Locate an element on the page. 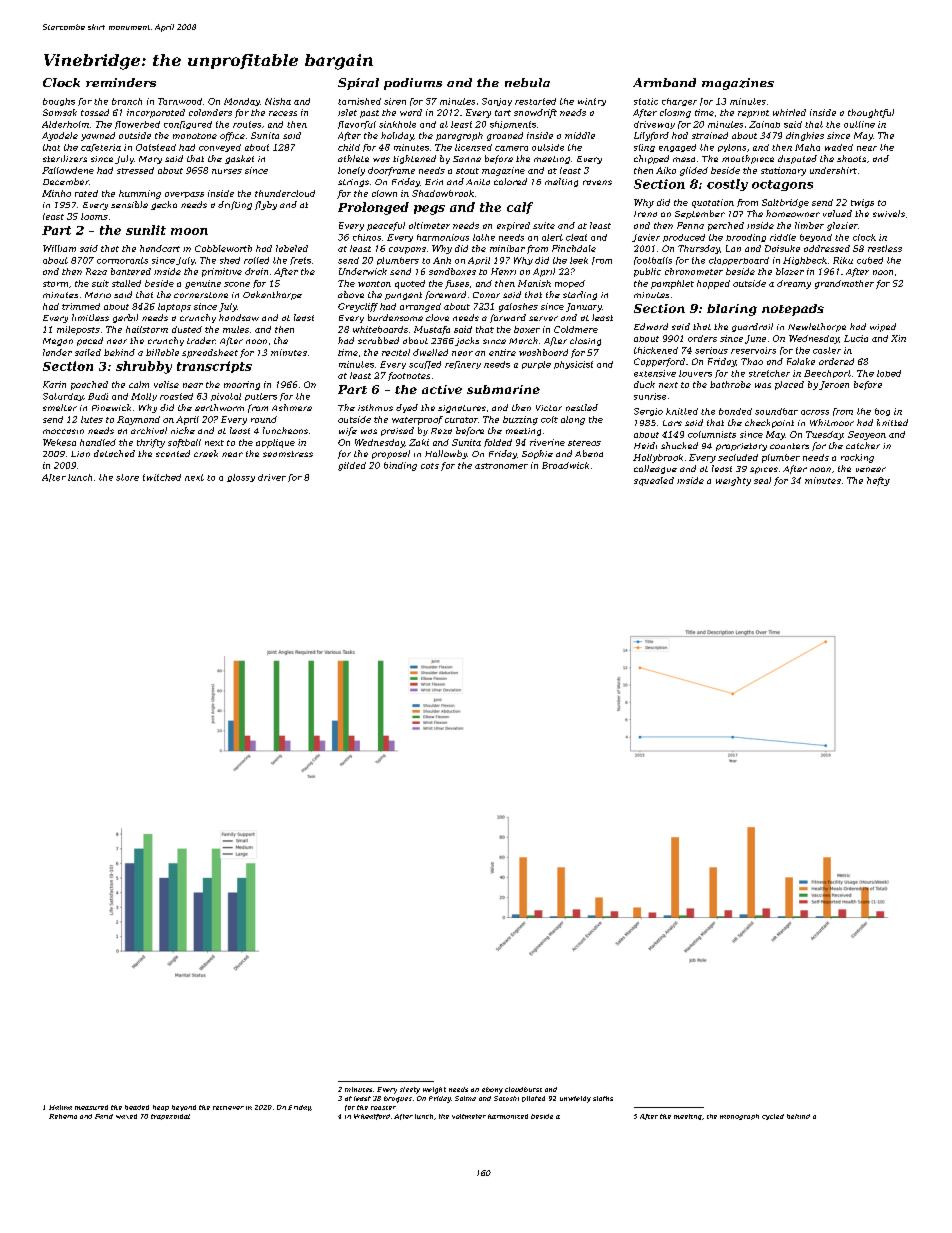  Halina is located at coordinates (60, 1107).
